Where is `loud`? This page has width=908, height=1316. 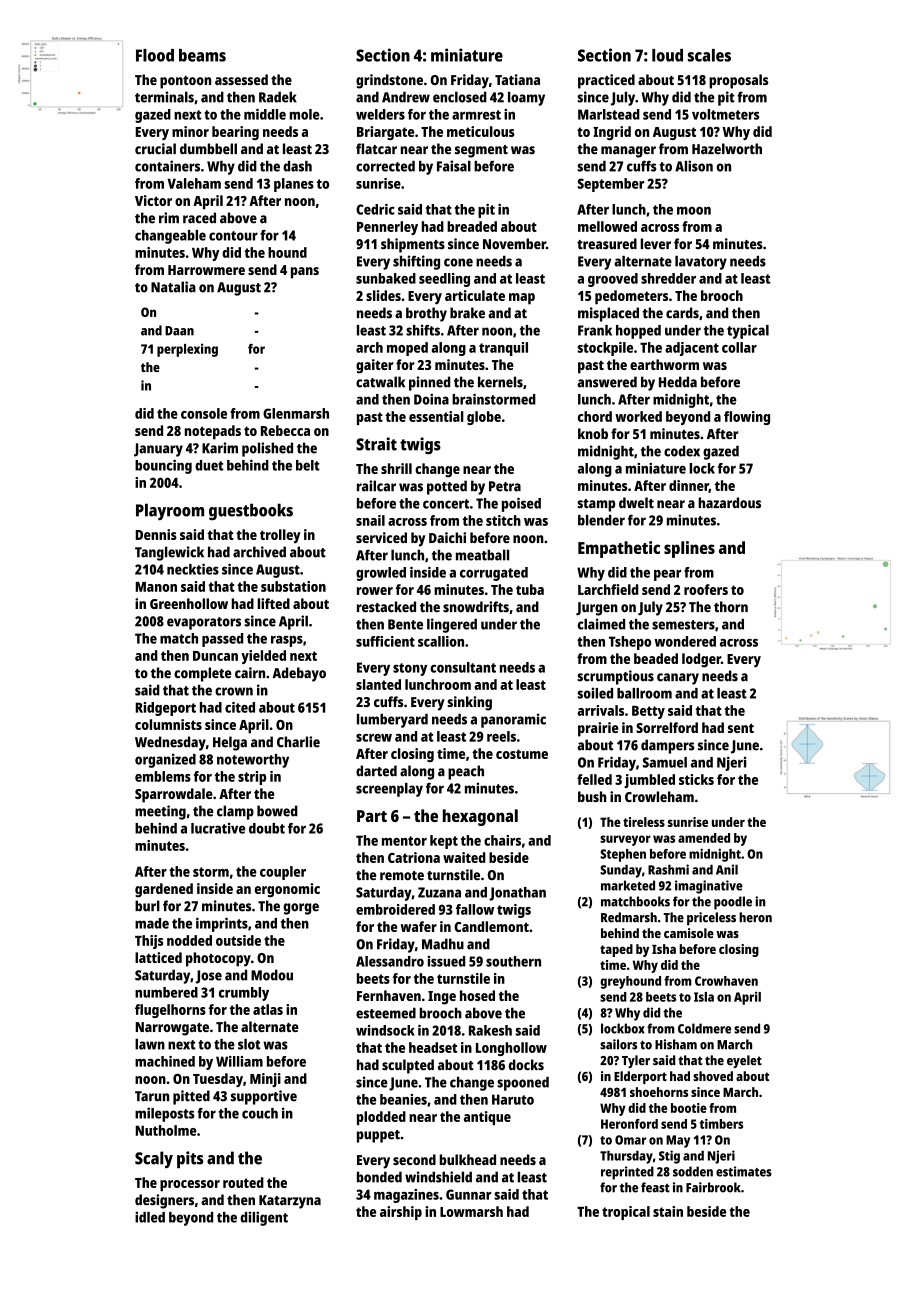 loud is located at coordinates (667, 55).
